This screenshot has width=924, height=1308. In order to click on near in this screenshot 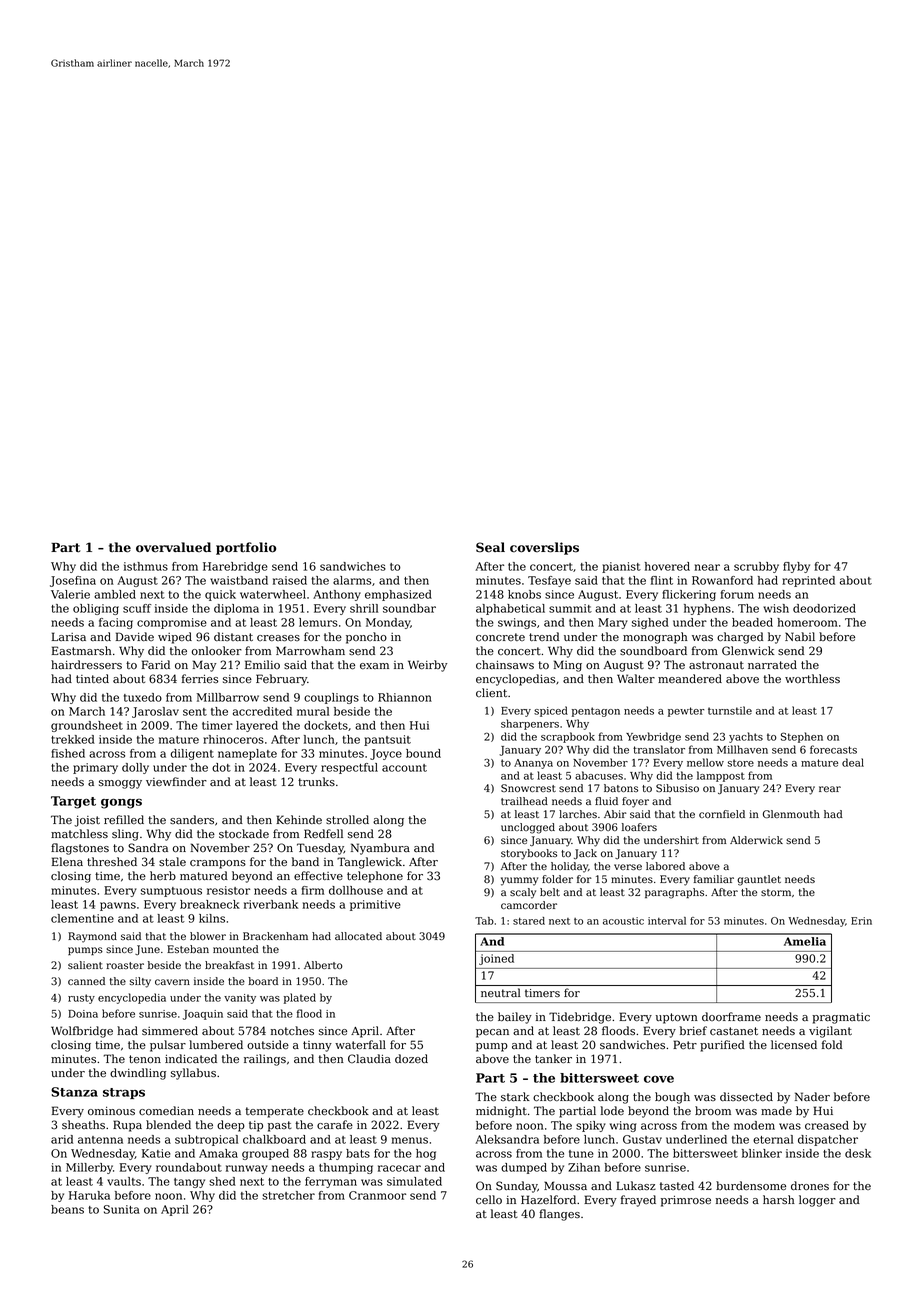, I will do `click(707, 567)`.
